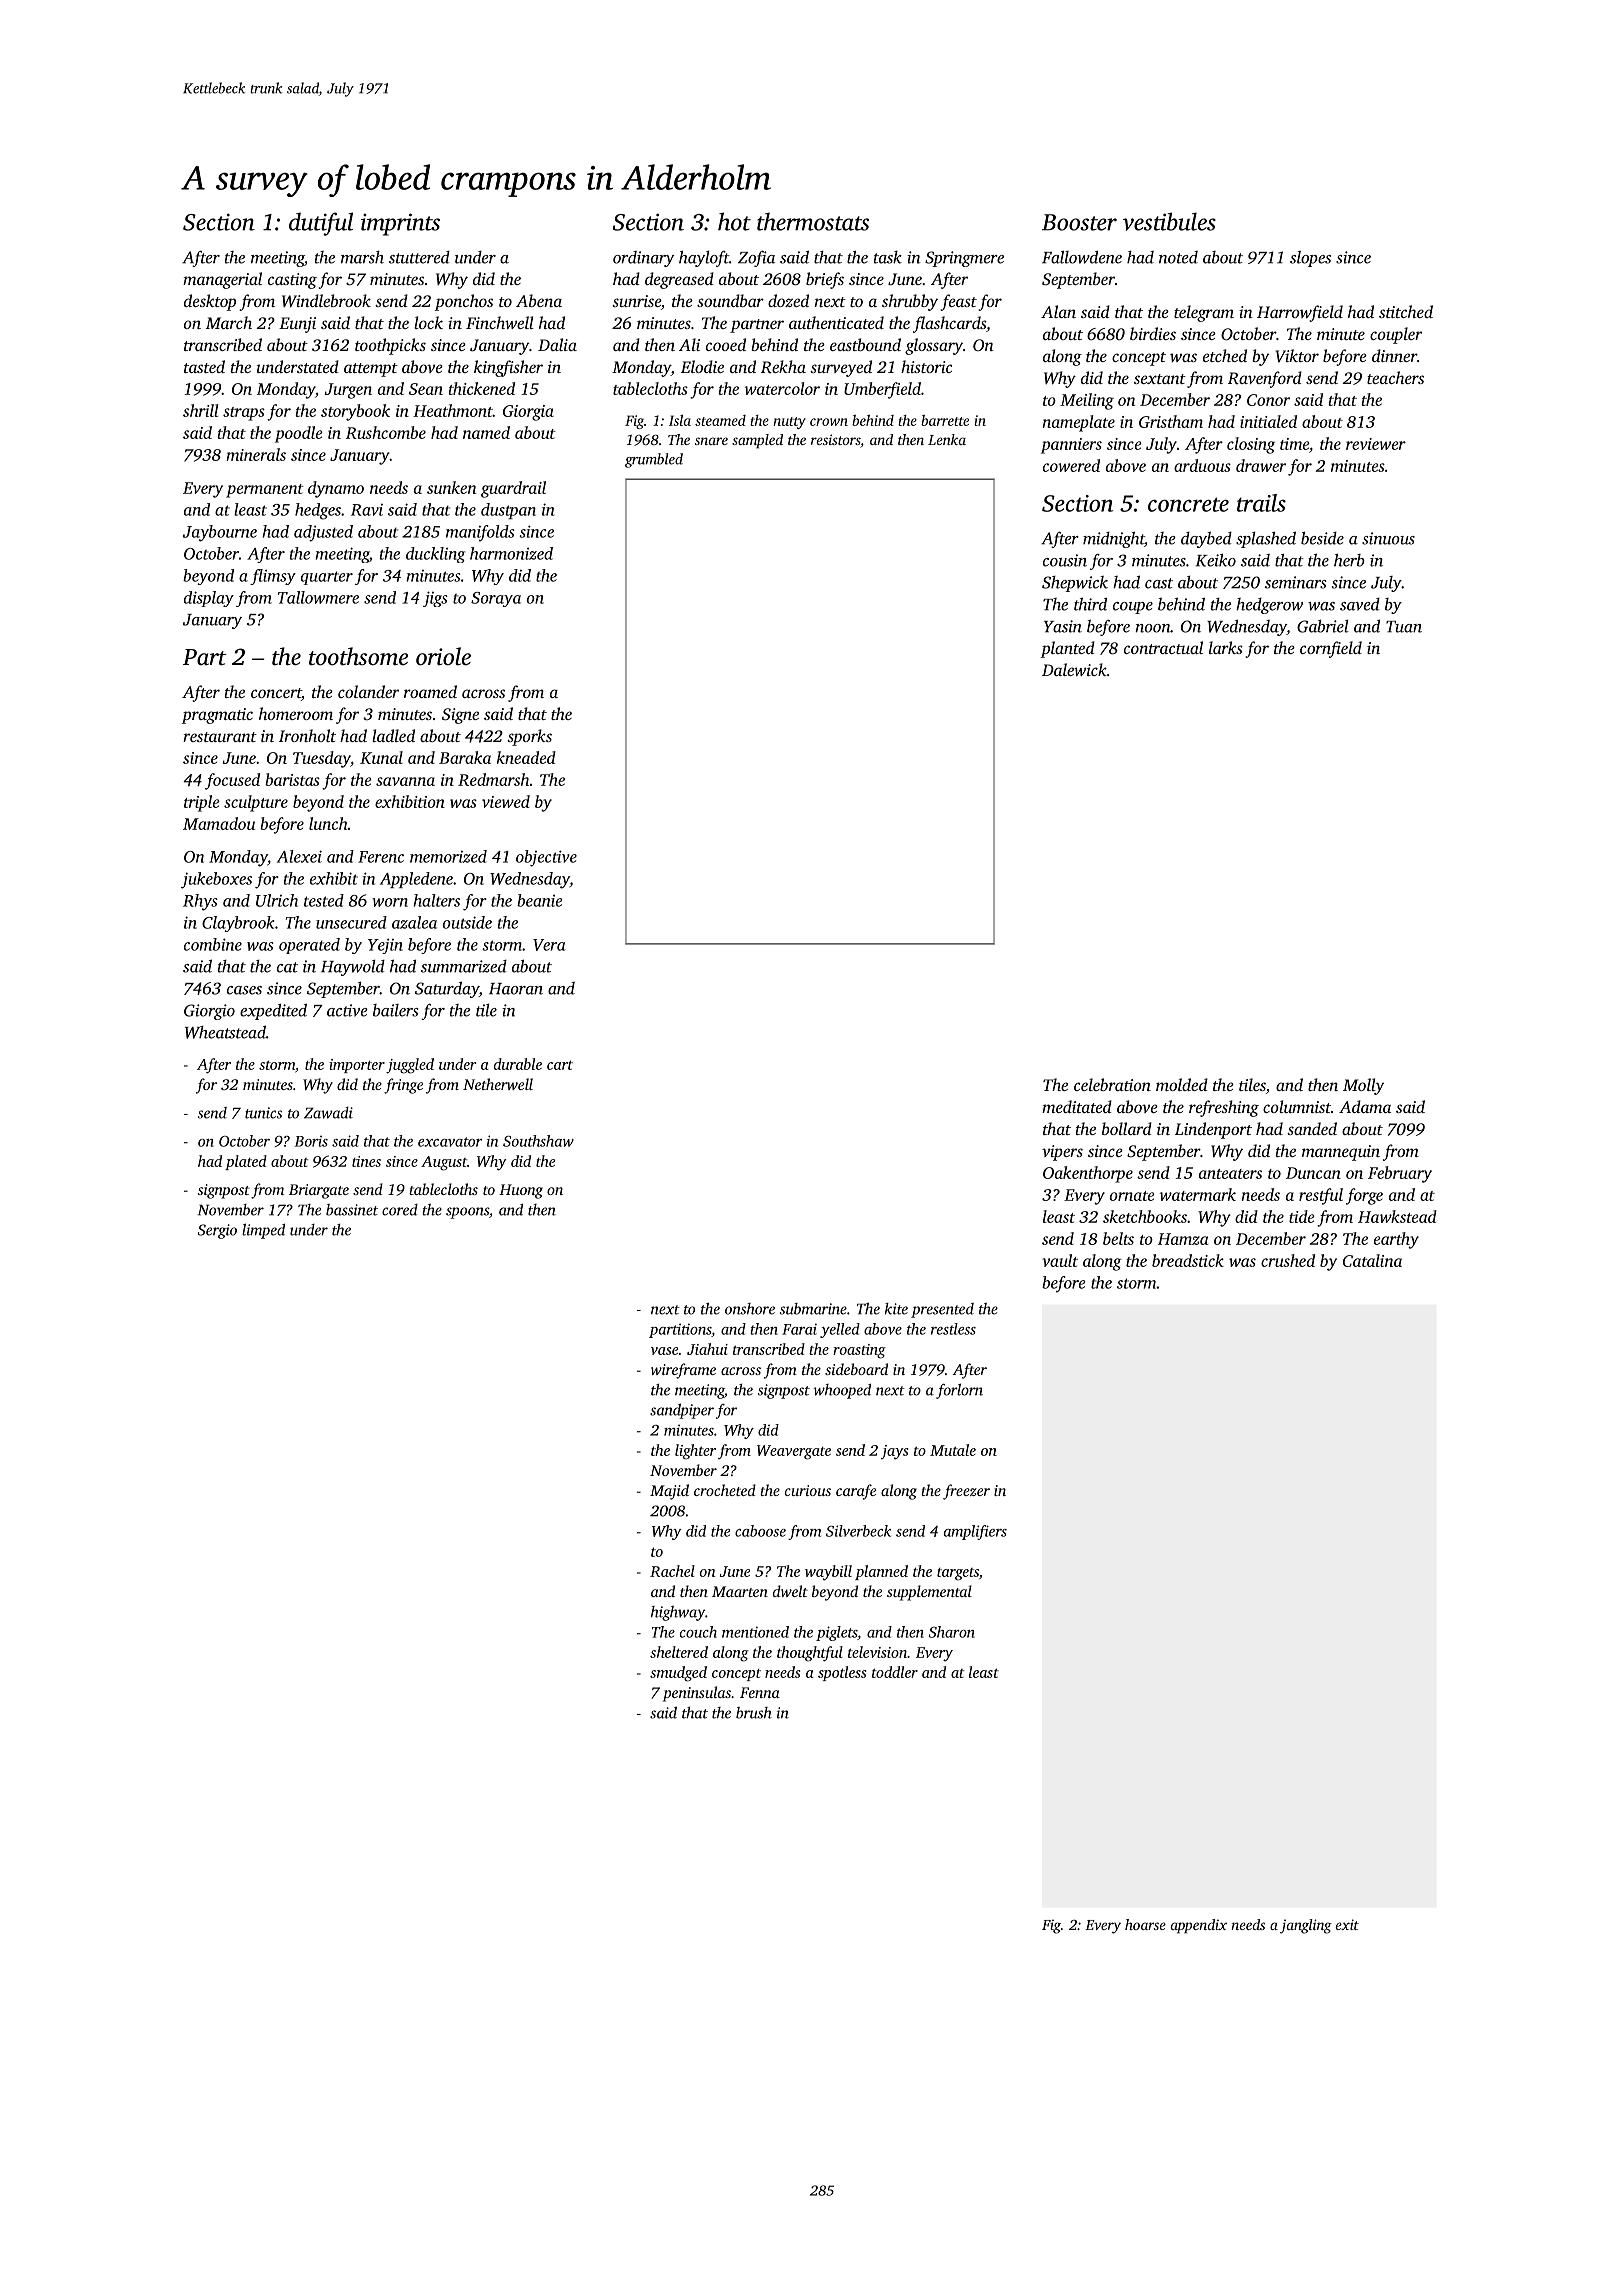 This screenshot has height=2292, width=1620. Describe the element at coordinates (1074, 669) in the screenshot. I see `Dalewick` at that location.
